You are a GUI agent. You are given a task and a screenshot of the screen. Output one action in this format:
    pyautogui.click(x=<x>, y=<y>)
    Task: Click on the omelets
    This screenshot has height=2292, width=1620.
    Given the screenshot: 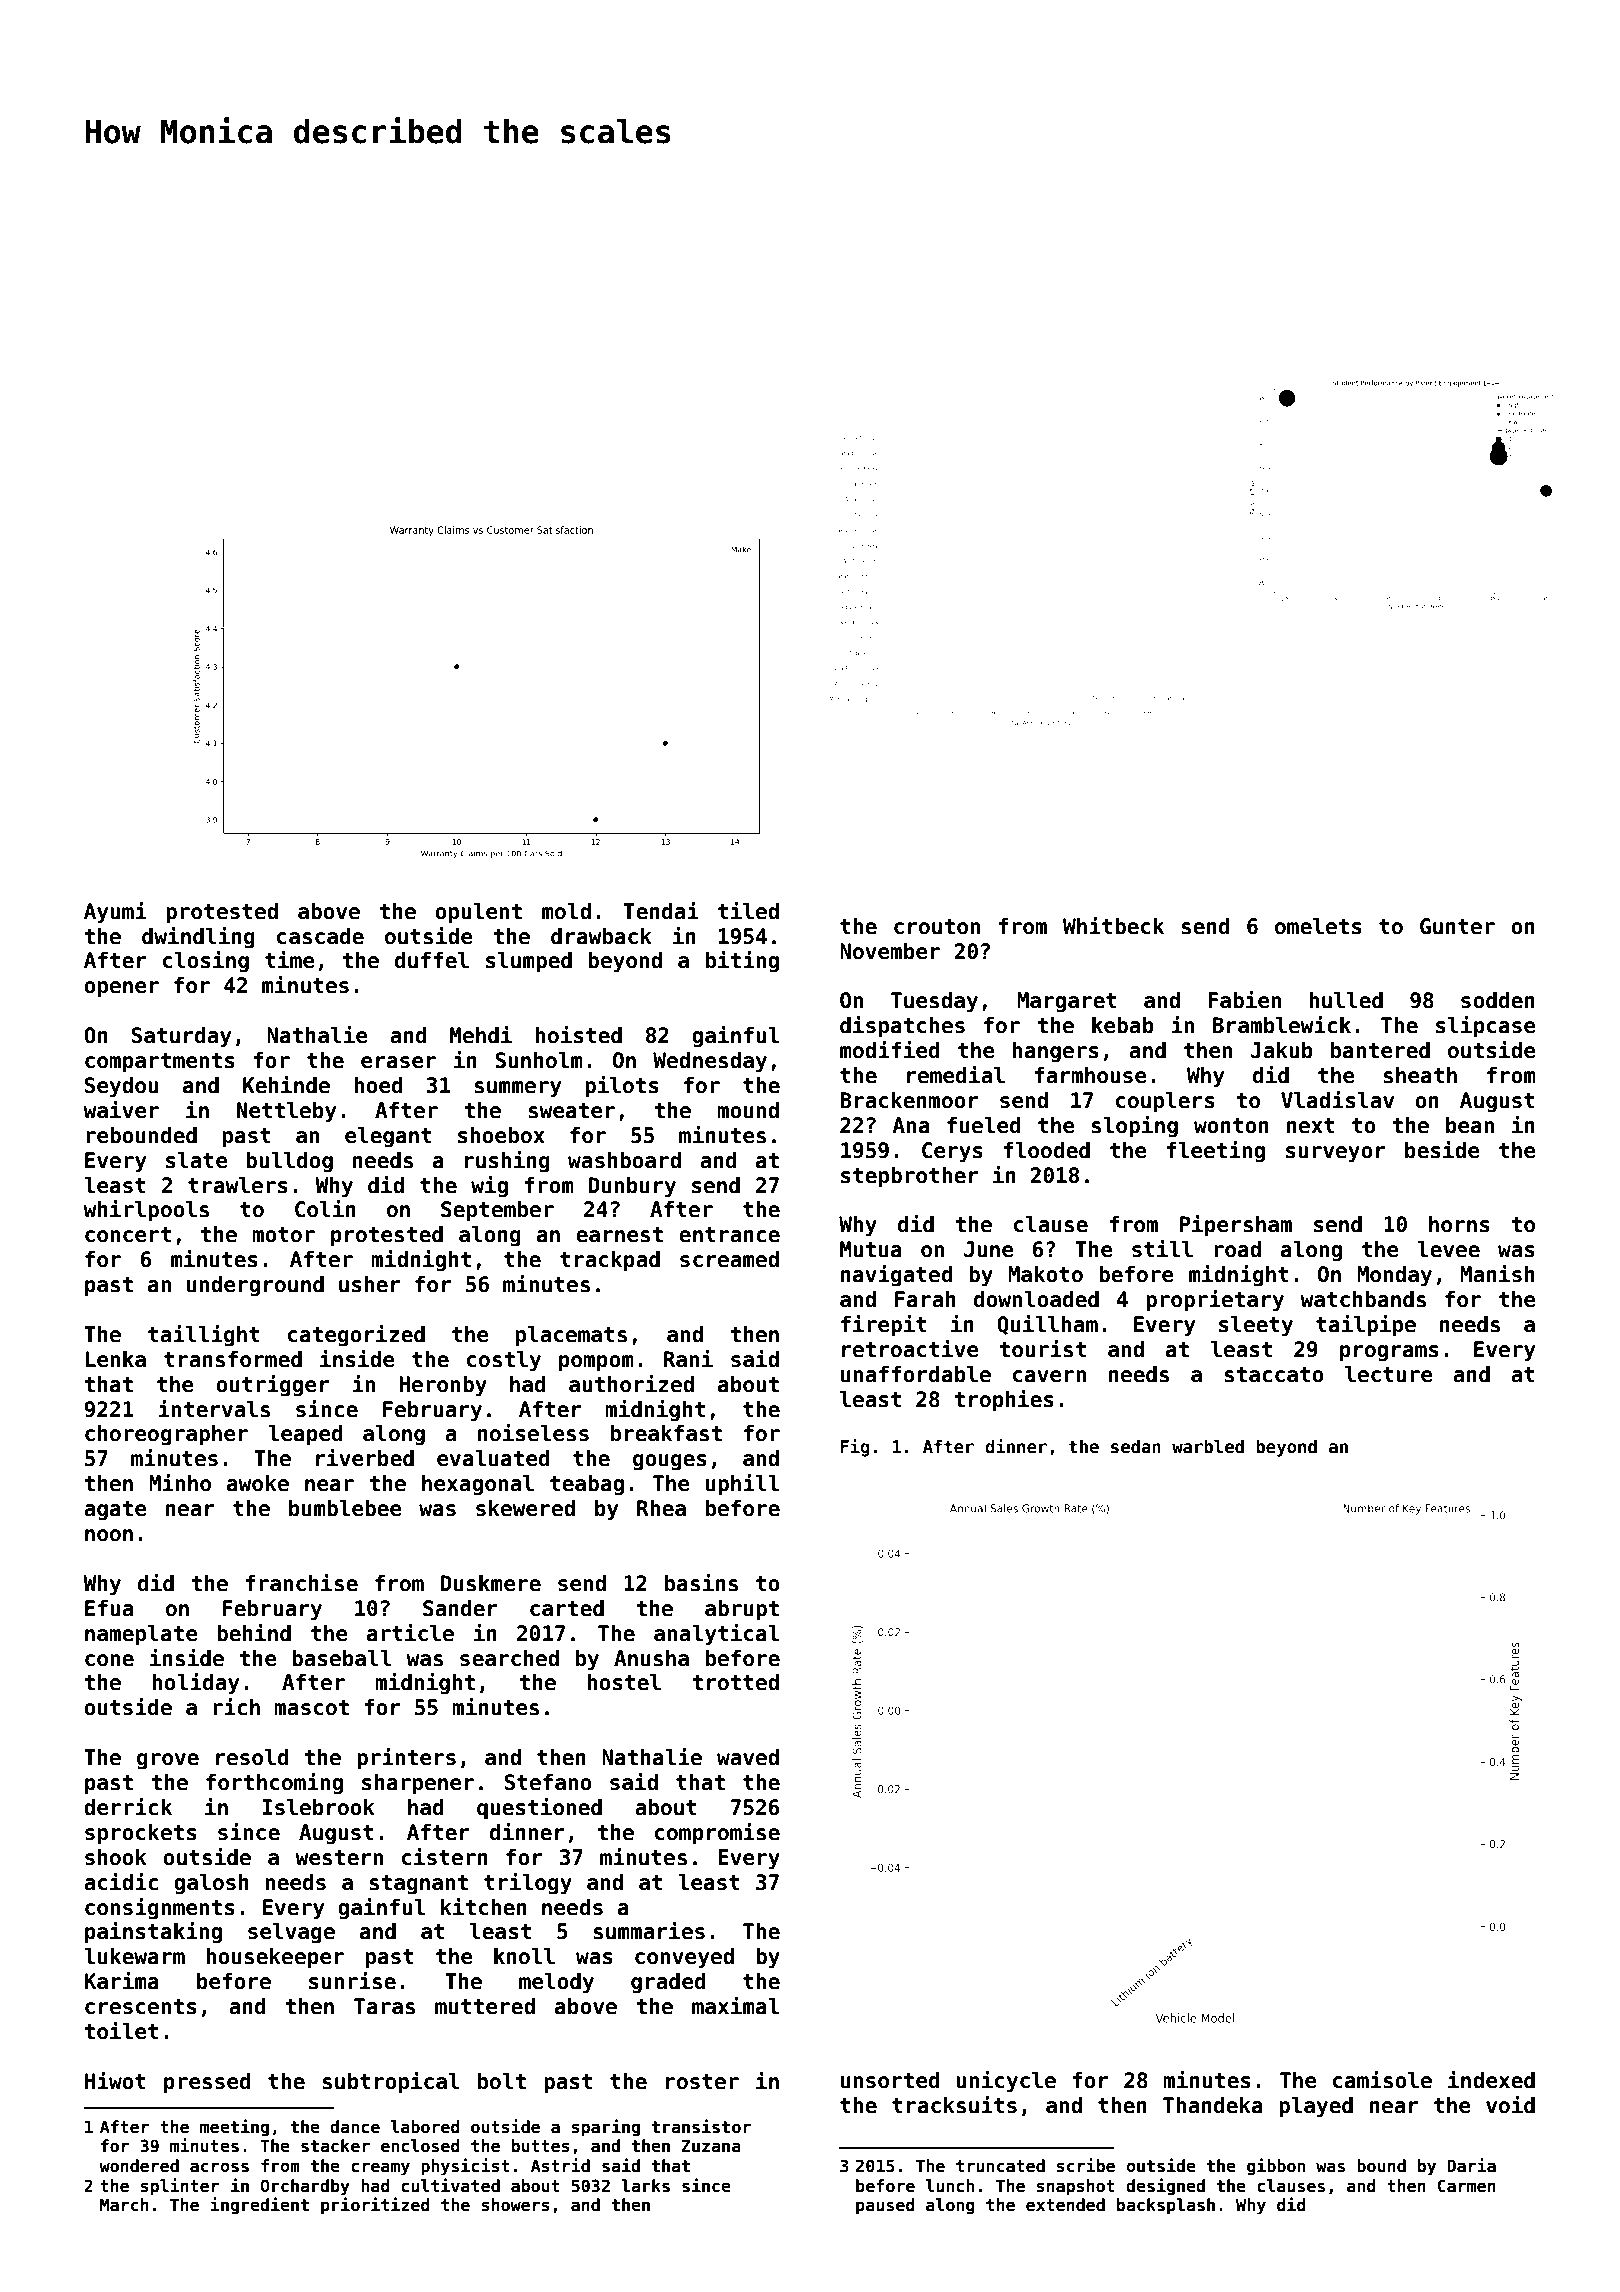 What is the action you would take?
    pyautogui.click(x=1318, y=926)
